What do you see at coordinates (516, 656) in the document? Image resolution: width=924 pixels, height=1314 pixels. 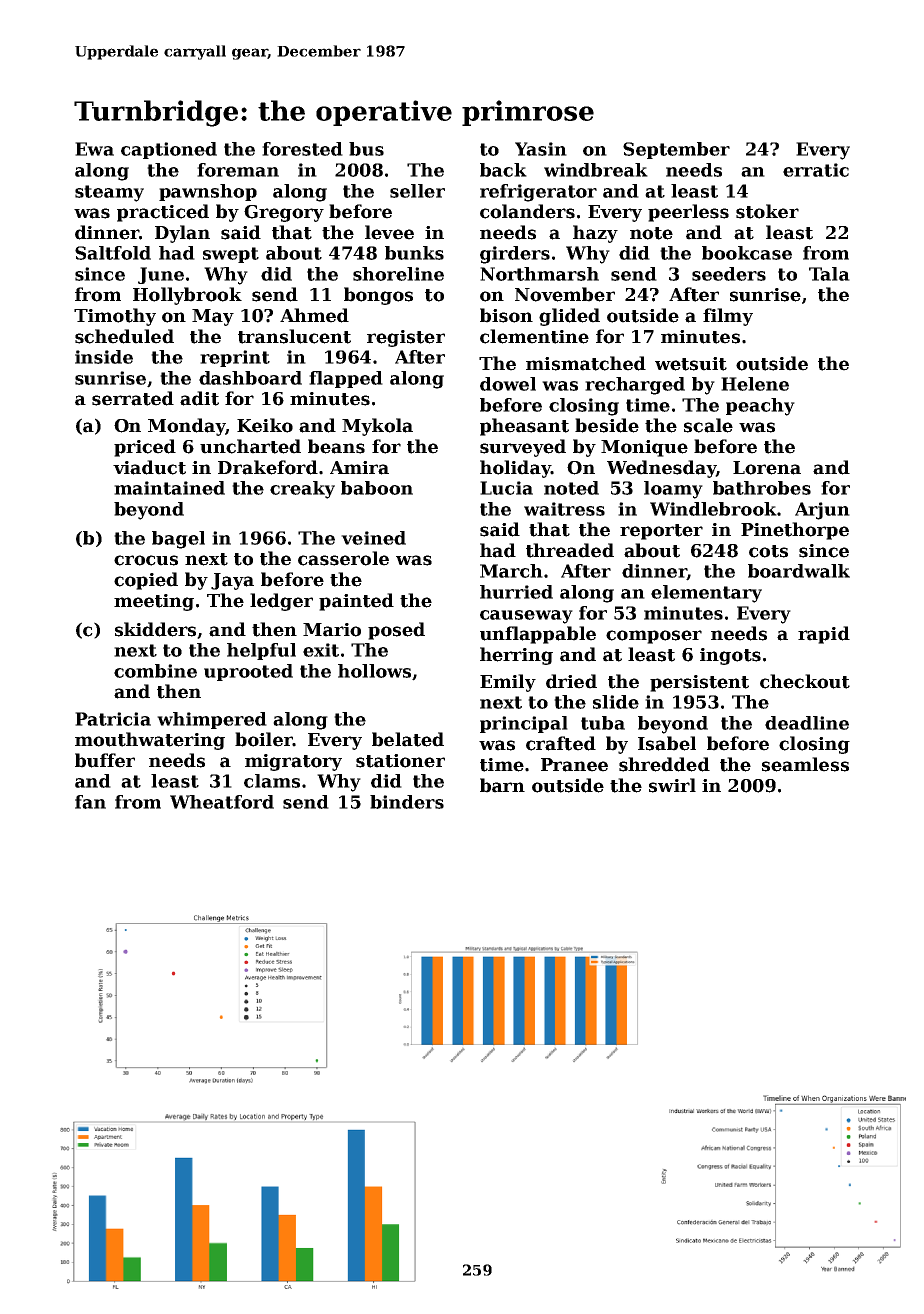 I see `herring` at bounding box center [516, 656].
